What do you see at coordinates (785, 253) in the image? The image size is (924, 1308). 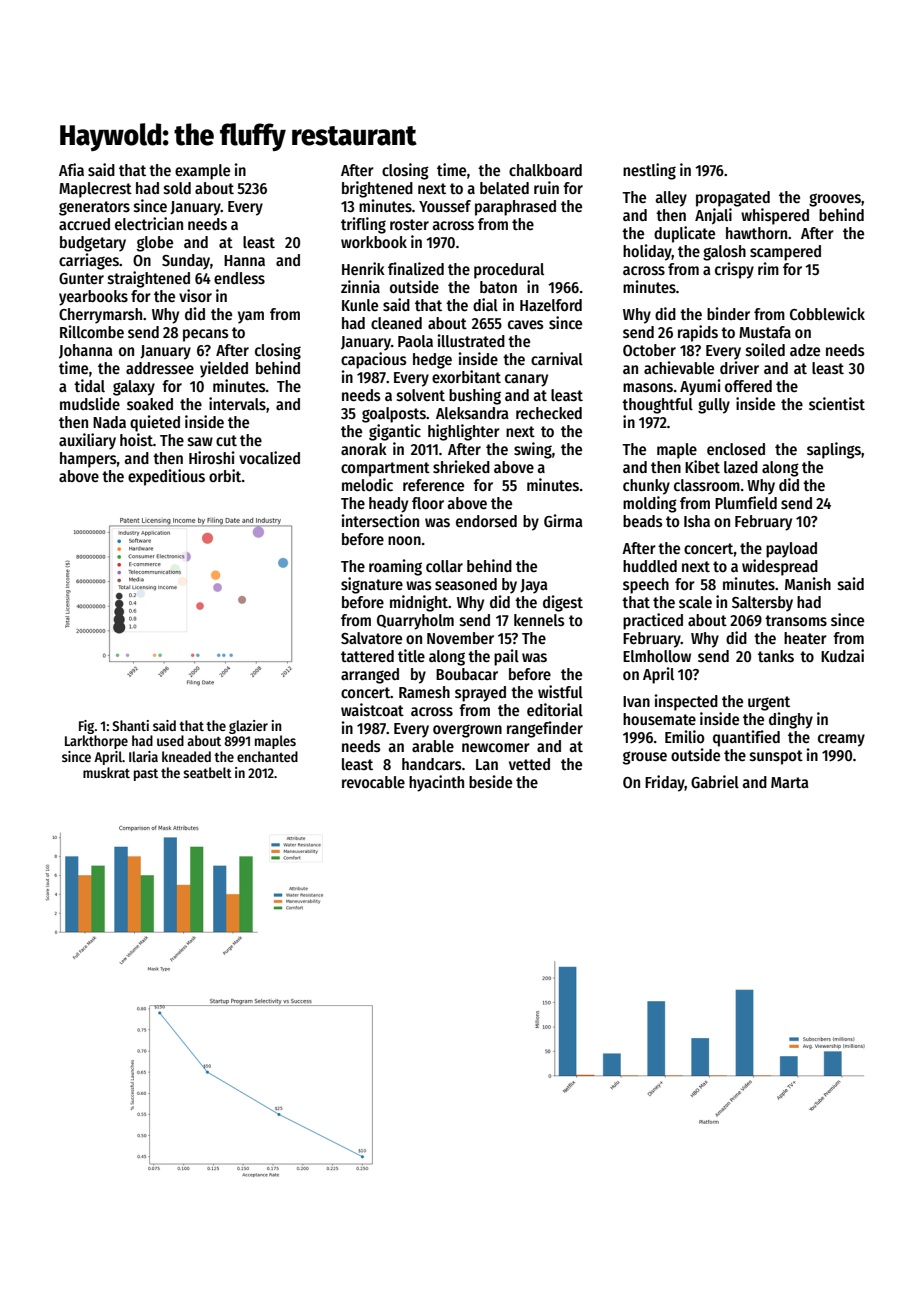 I see `scampered` at bounding box center [785, 253].
